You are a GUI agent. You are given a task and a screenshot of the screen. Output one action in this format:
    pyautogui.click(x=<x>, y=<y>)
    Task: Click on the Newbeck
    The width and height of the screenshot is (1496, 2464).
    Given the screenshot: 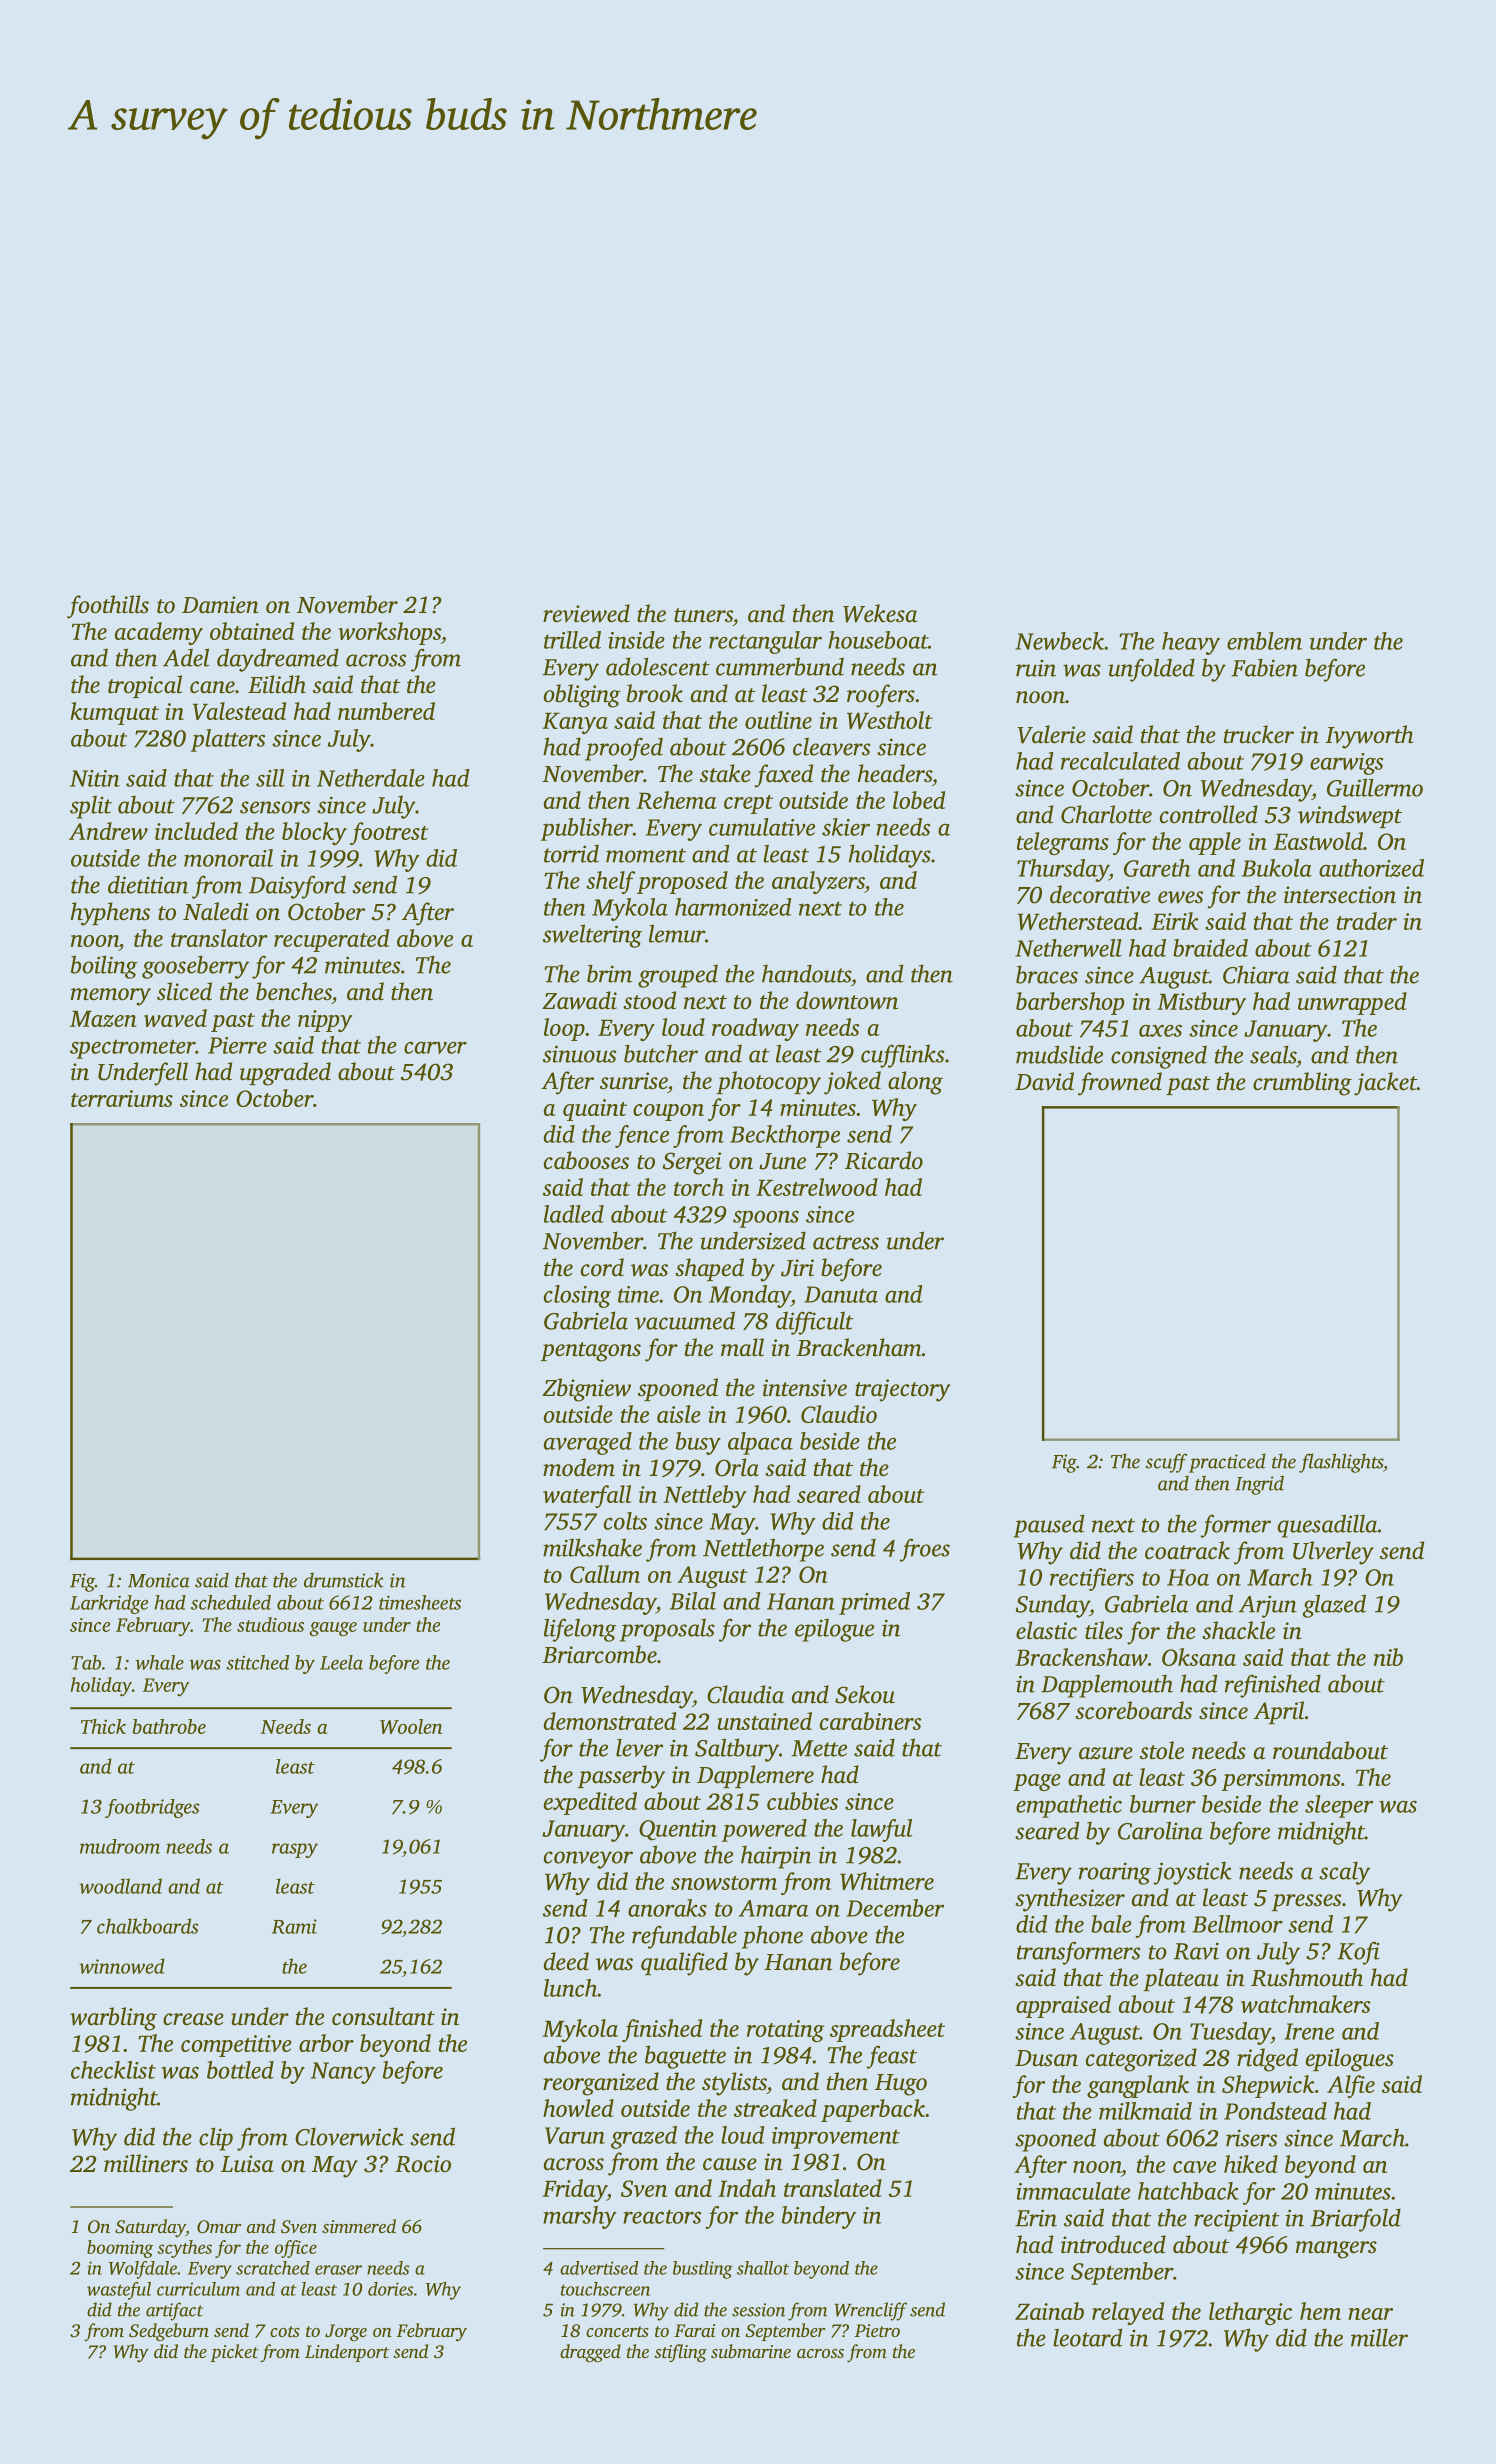 What is the action you would take?
    pyautogui.click(x=1059, y=641)
